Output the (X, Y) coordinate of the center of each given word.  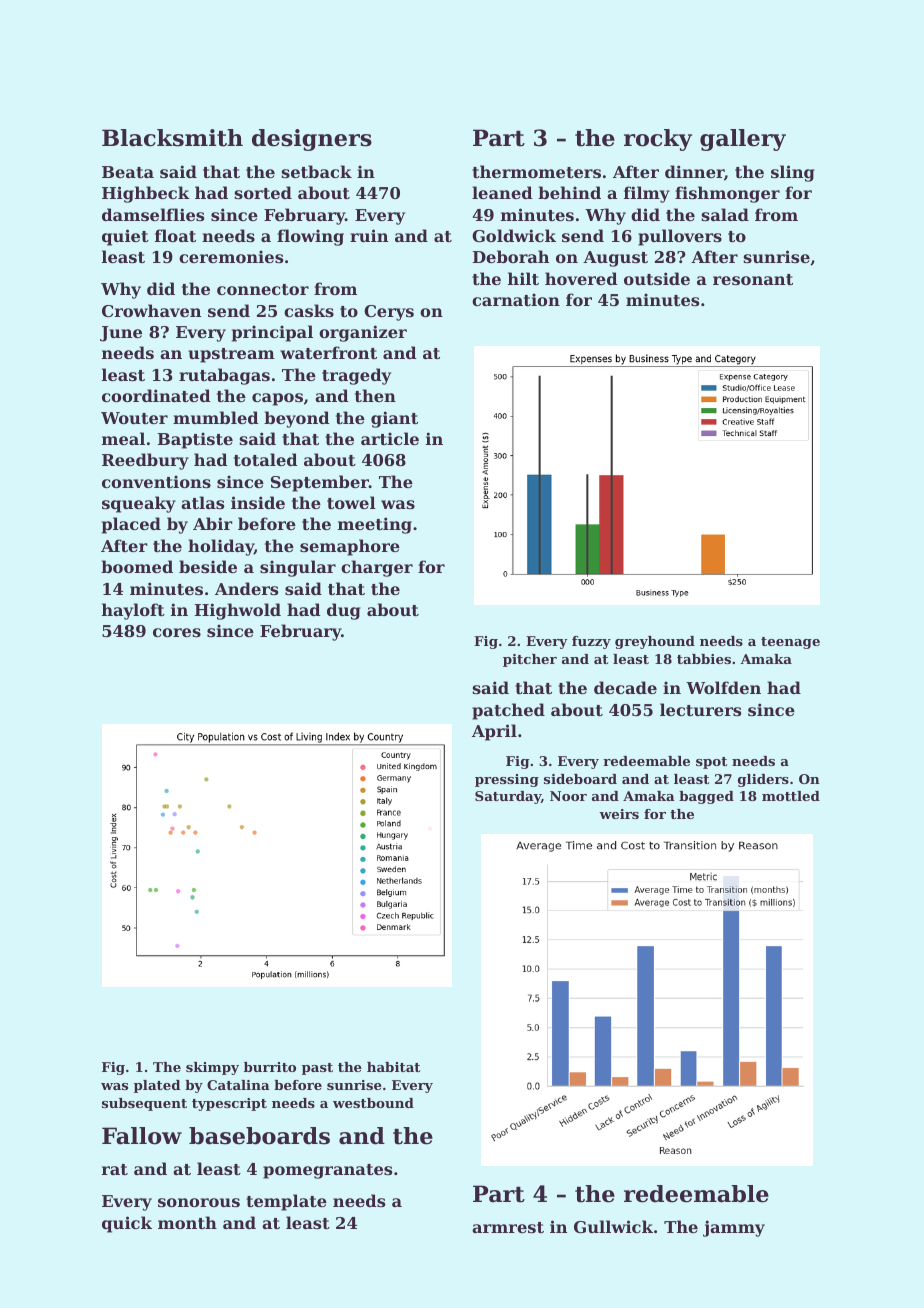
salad (725, 214)
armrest (508, 1227)
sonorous (199, 1202)
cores (177, 632)
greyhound (655, 642)
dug (344, 611)
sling (793, 173)
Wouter (134, 418)
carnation (516, 299)
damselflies (153, 214)
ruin (369, 235)
